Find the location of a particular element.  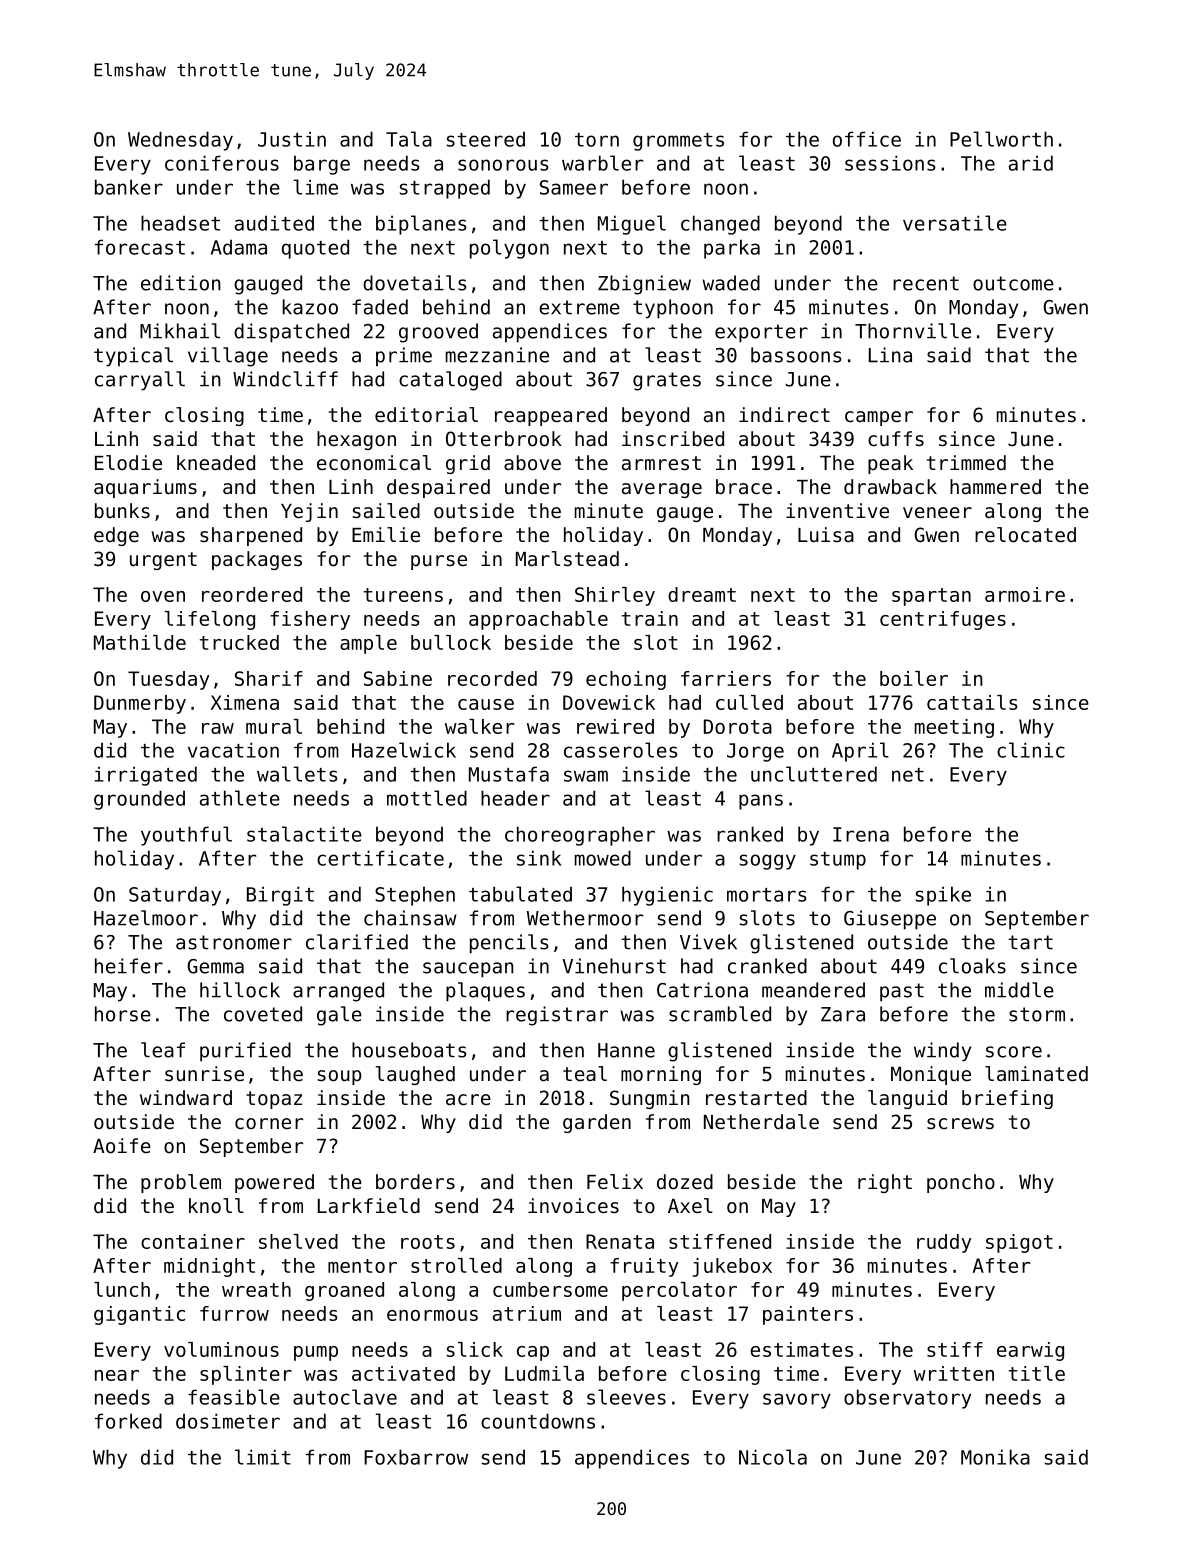

forecast is located at coordinates (140, 247).
